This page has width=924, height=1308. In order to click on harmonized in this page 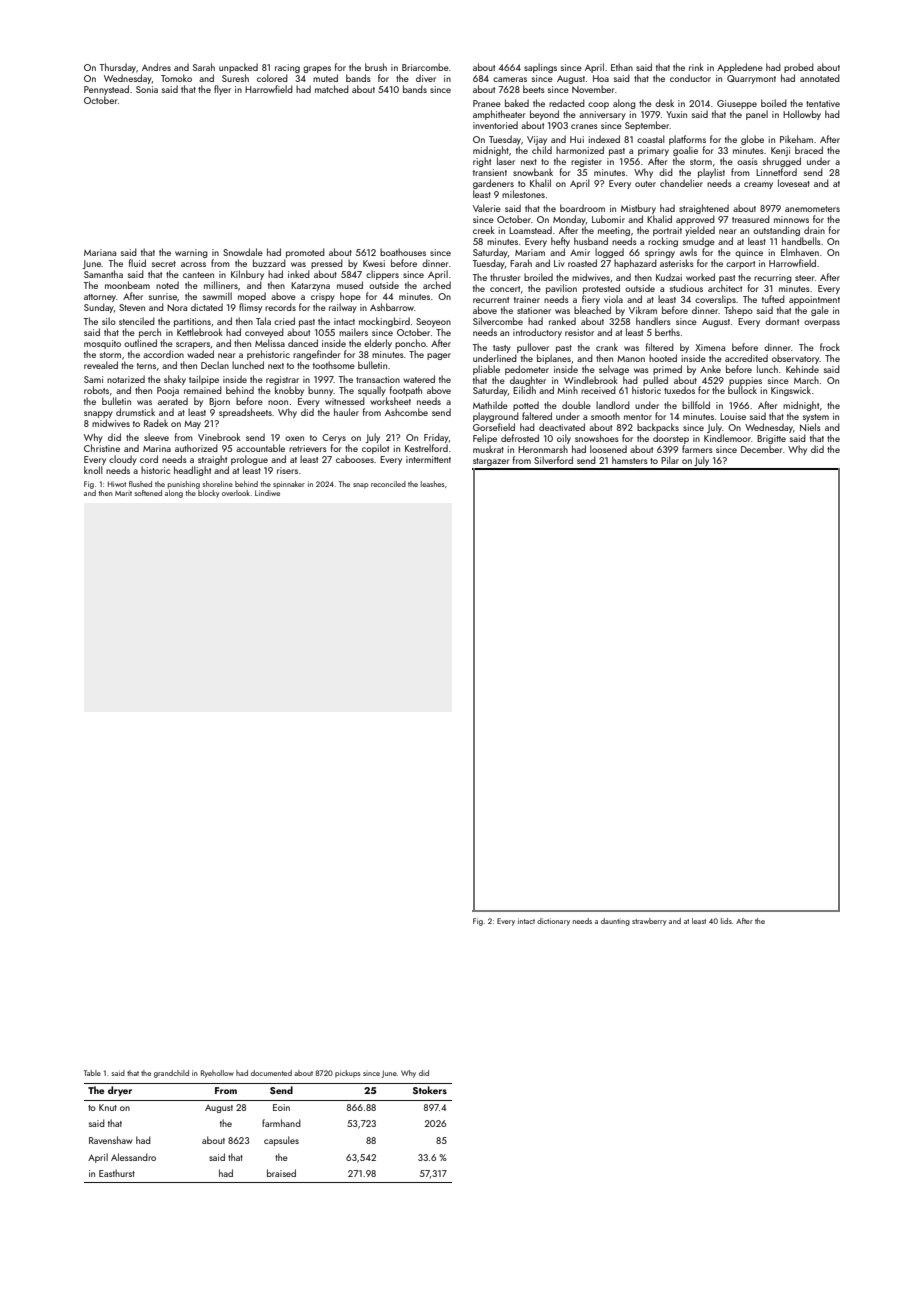, I will do `click(580, 150)`.
